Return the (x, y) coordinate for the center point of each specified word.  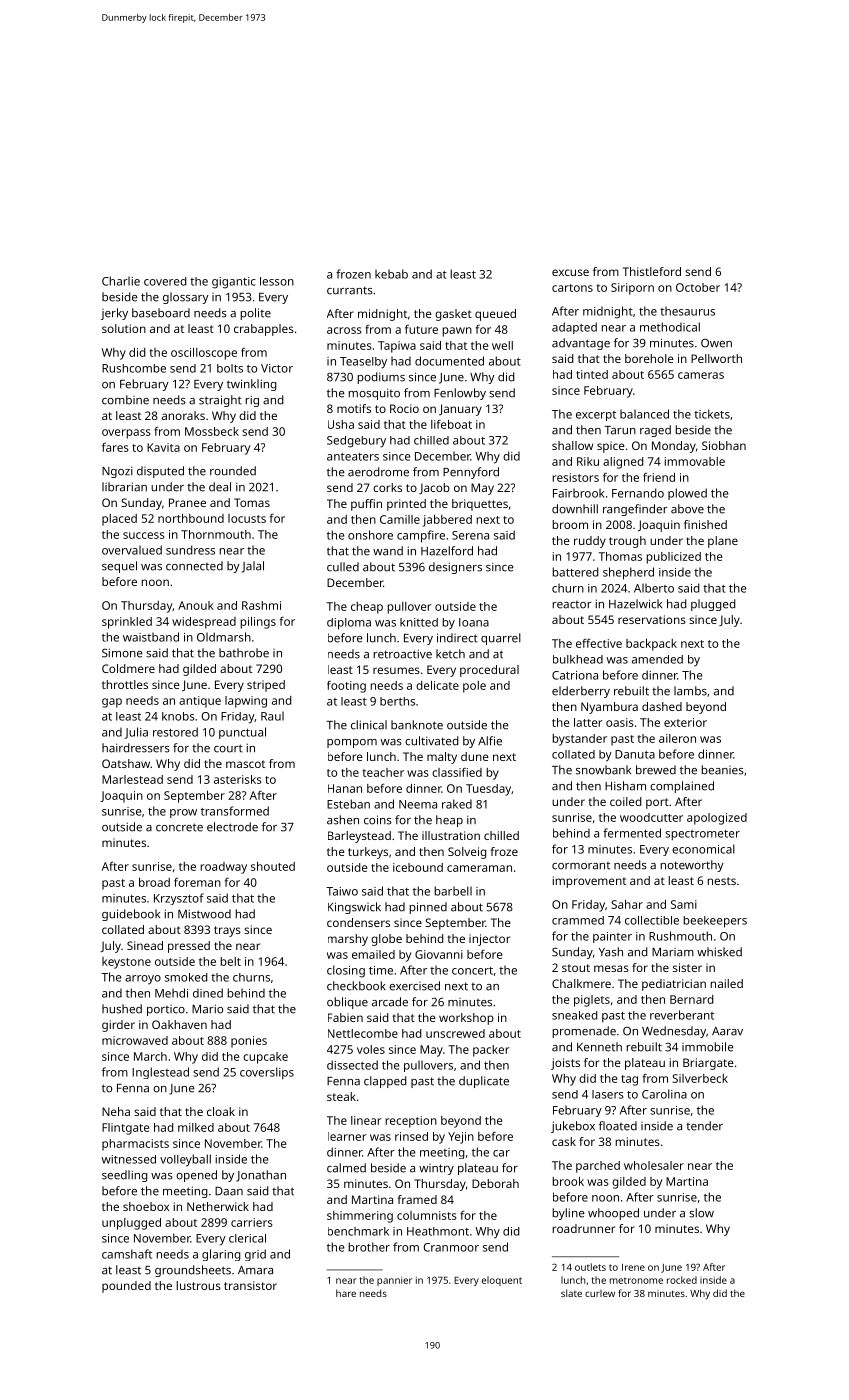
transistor (250, 1285)
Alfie (490, 741)
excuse (570, 272)
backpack (651, 645)
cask (564, 1141)
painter (612, 937)
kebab (391, 274)
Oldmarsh (224, 637)
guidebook (131, 915)
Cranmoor (451, 1247)
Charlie (121, 281)
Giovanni (439, 954)
